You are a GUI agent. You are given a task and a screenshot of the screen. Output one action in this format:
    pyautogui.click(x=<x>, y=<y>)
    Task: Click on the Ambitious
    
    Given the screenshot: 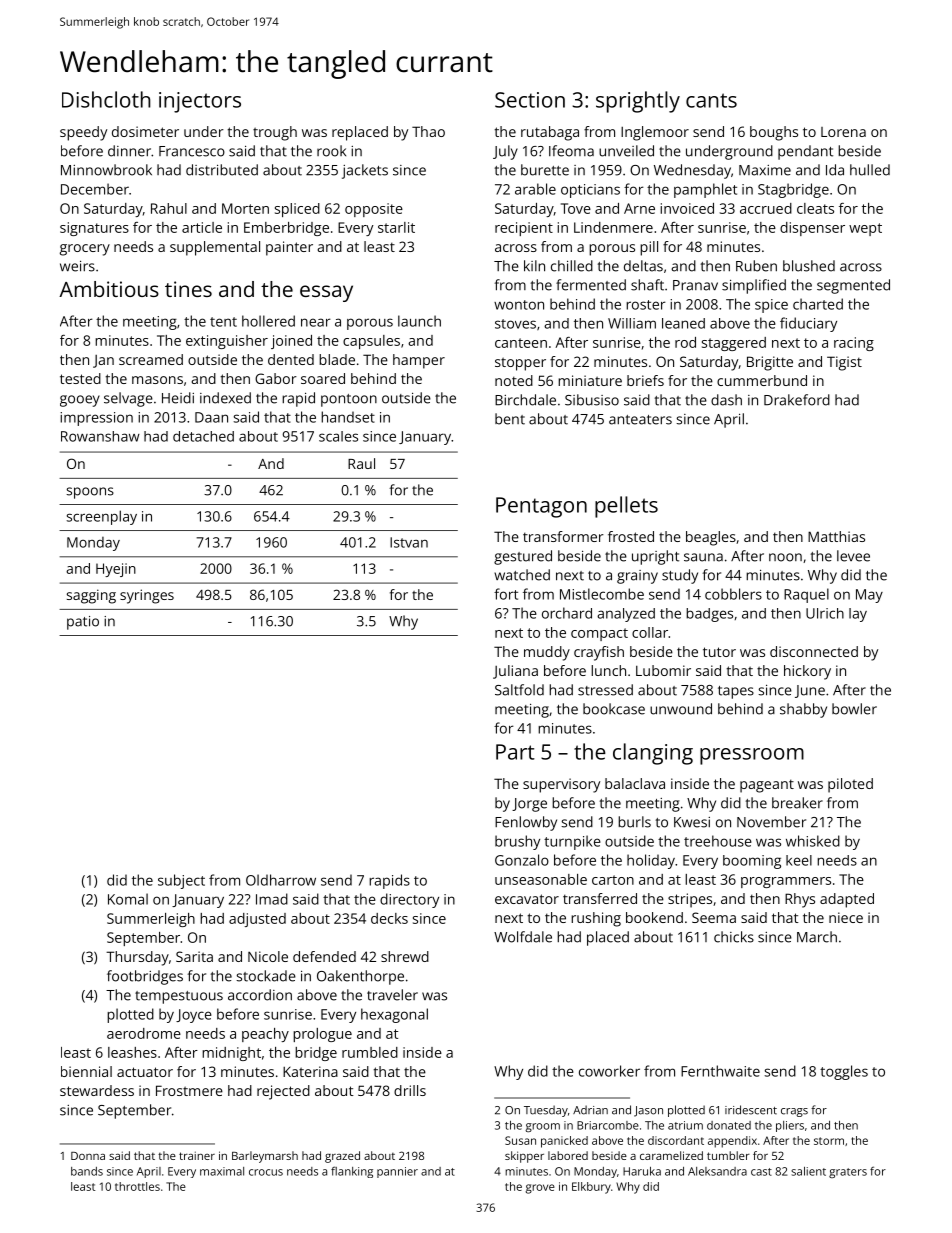 What is the action you would take?
    pyautogui.click(x=109, y=289)
